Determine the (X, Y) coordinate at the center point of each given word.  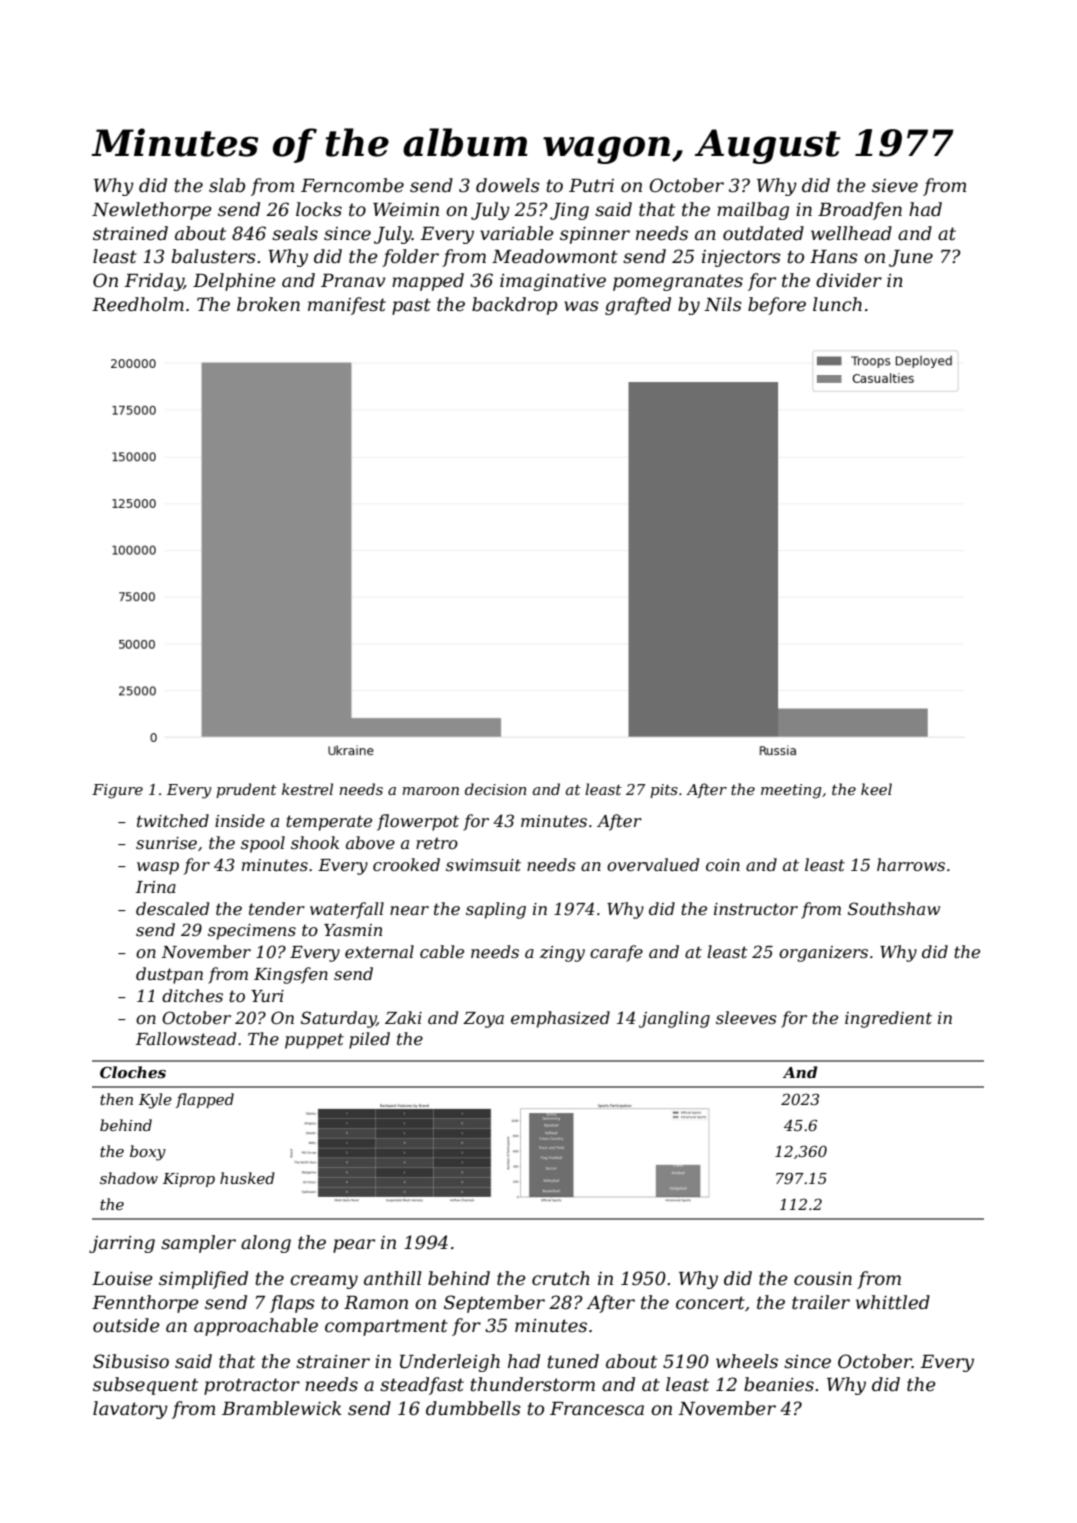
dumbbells (473, 1408)
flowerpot (418, 822)
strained (130, 233)
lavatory (130, 1410)
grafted (638, 306)
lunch (837, 304)
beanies (779, 1384)
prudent (246, 790)
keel (876, 789)
